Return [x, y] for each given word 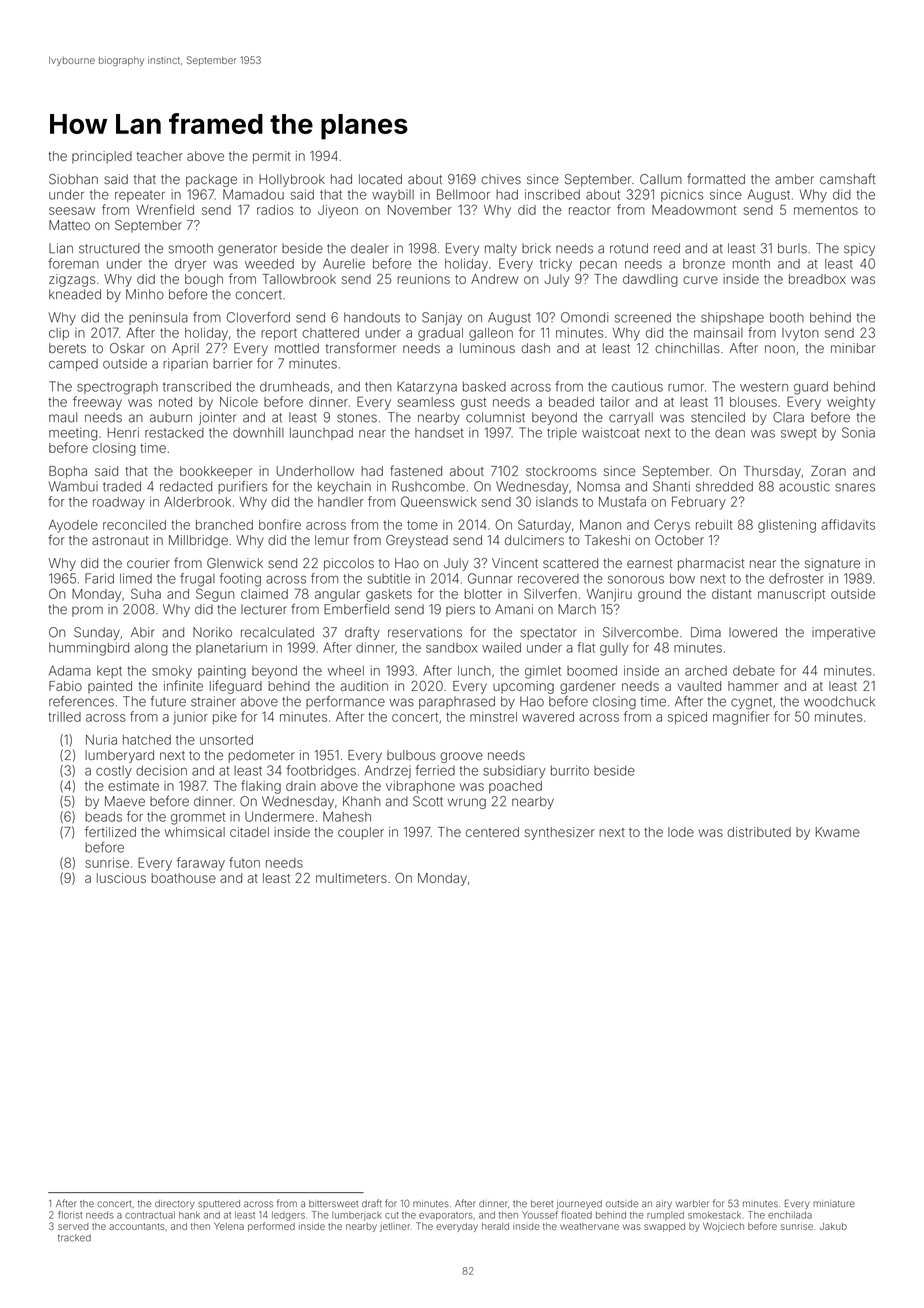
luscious [121, 878]
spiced [687, 718]
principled [102, 157]
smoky [172, 672]
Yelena [229, 1226]
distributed [759, 832]
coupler [361, 833]
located [380, 179]
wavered [548, 717]
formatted [716, 179]
